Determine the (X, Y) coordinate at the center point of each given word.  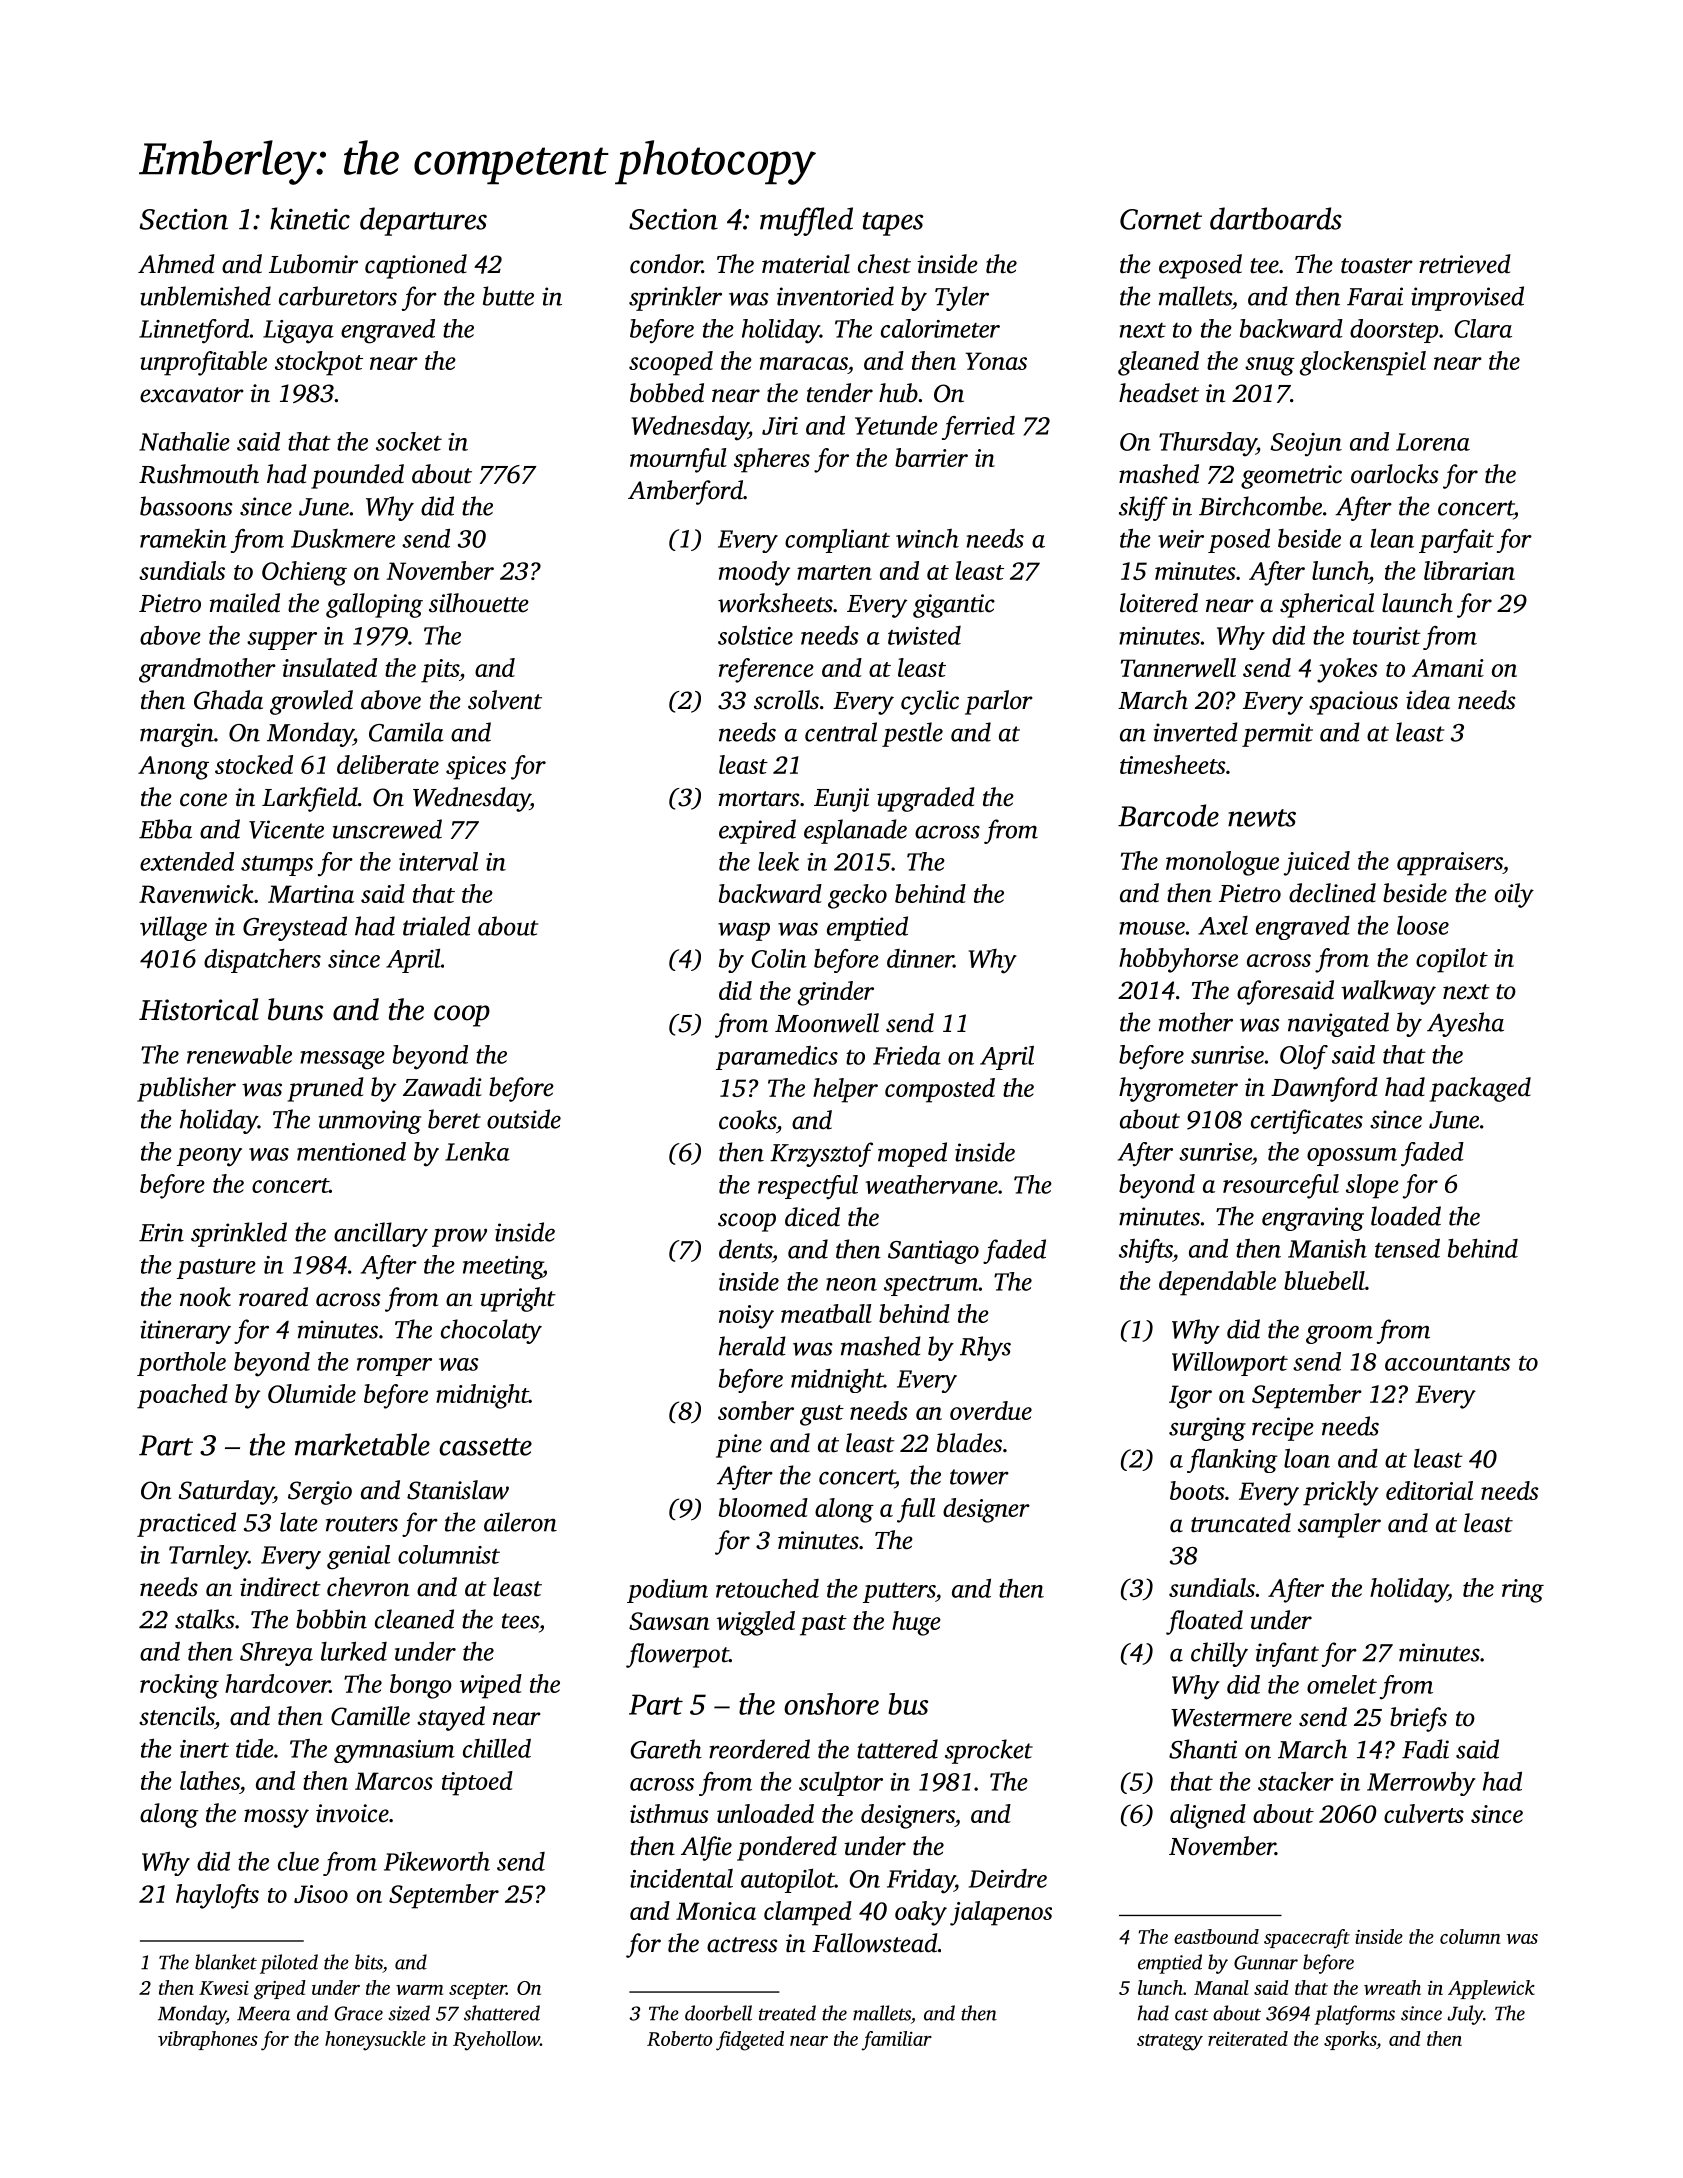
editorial (1429, 1490)
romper (394, 1367)
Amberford (685, 492)
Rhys (985, 1348)
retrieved (1465, 264)
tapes (893, 224)
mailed (245, 603)
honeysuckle (375, 2041)
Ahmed (176, 264)
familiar (896, 2040)
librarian (1469, 570)
